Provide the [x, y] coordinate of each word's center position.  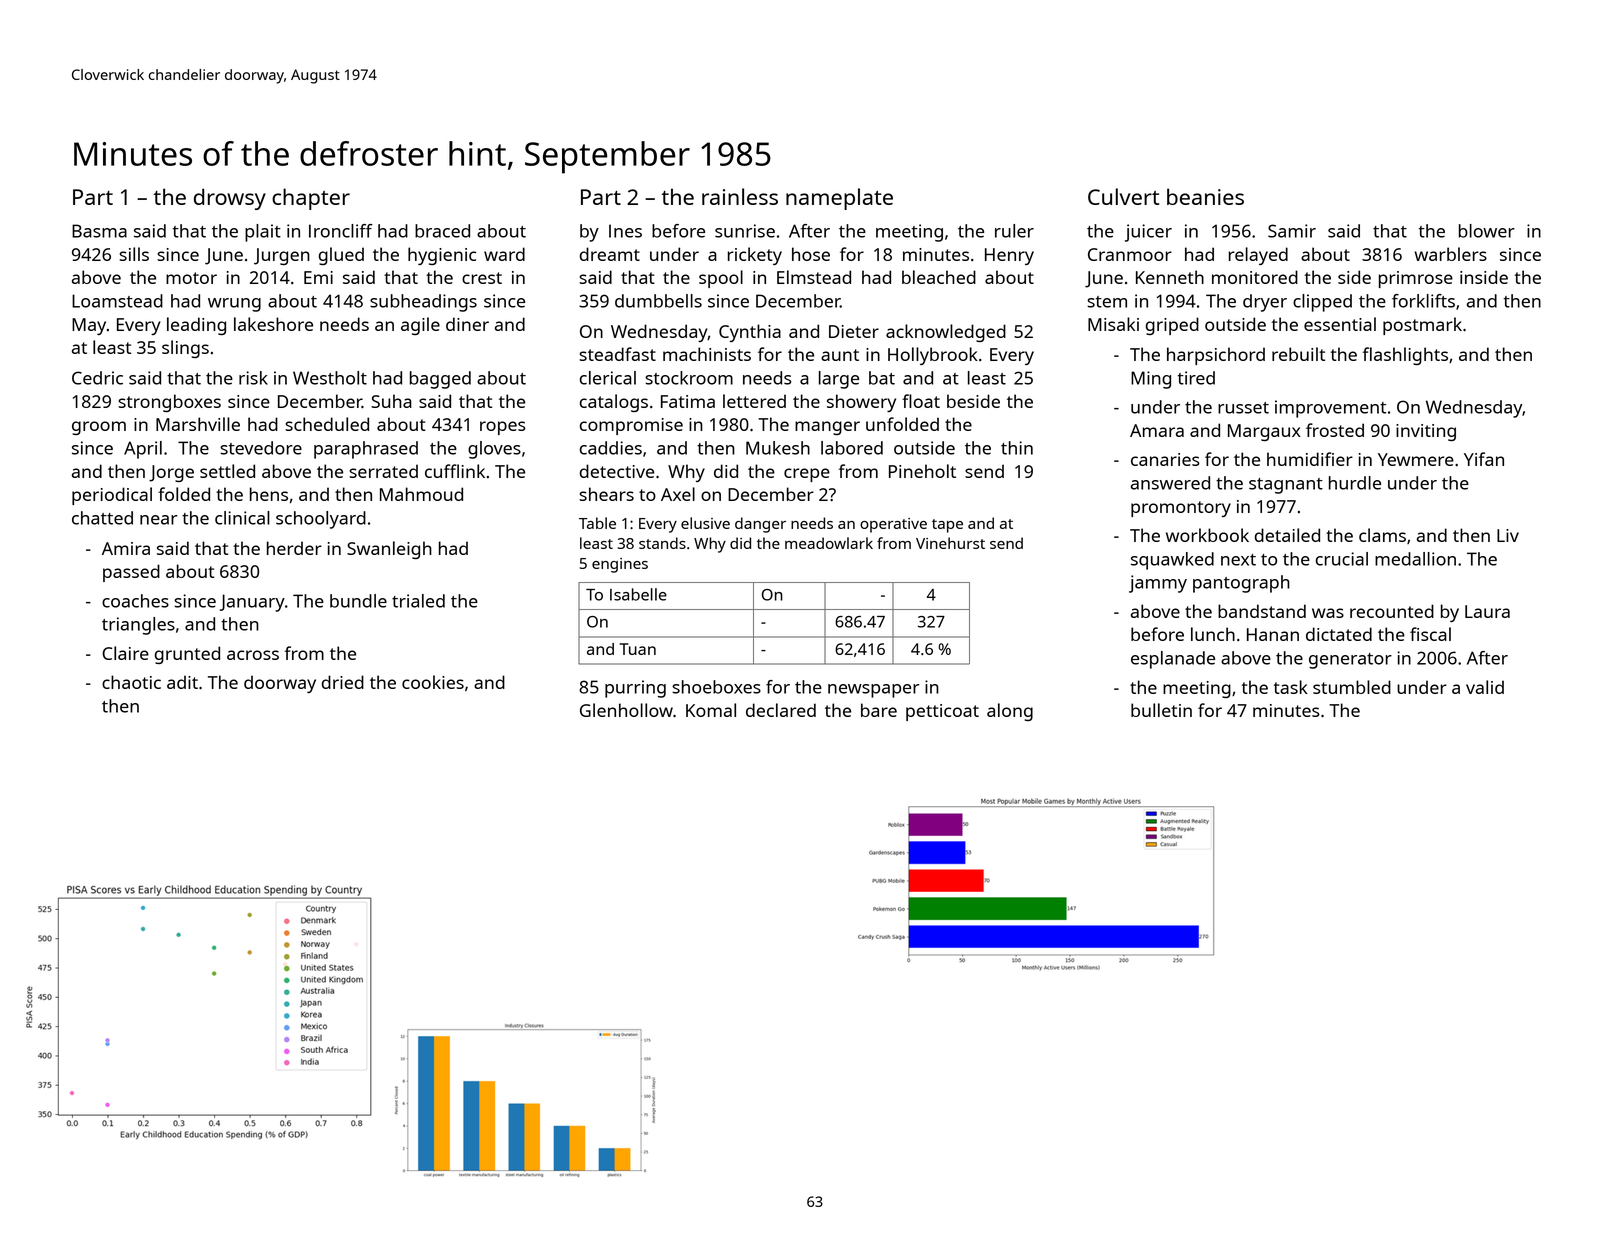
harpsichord [1216, 356]
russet [1243, 408]
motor [191, 278]
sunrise [745, 231]
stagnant [1286, 486]
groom [99, 428]
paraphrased [366, 450]
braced [442, 231]
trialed [418, 601]
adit [182, 682]
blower [1487, 231]
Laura [1487, 611]
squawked [1172, 561]
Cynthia [750, 333]
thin [1017, 448]
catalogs [614, 403]
